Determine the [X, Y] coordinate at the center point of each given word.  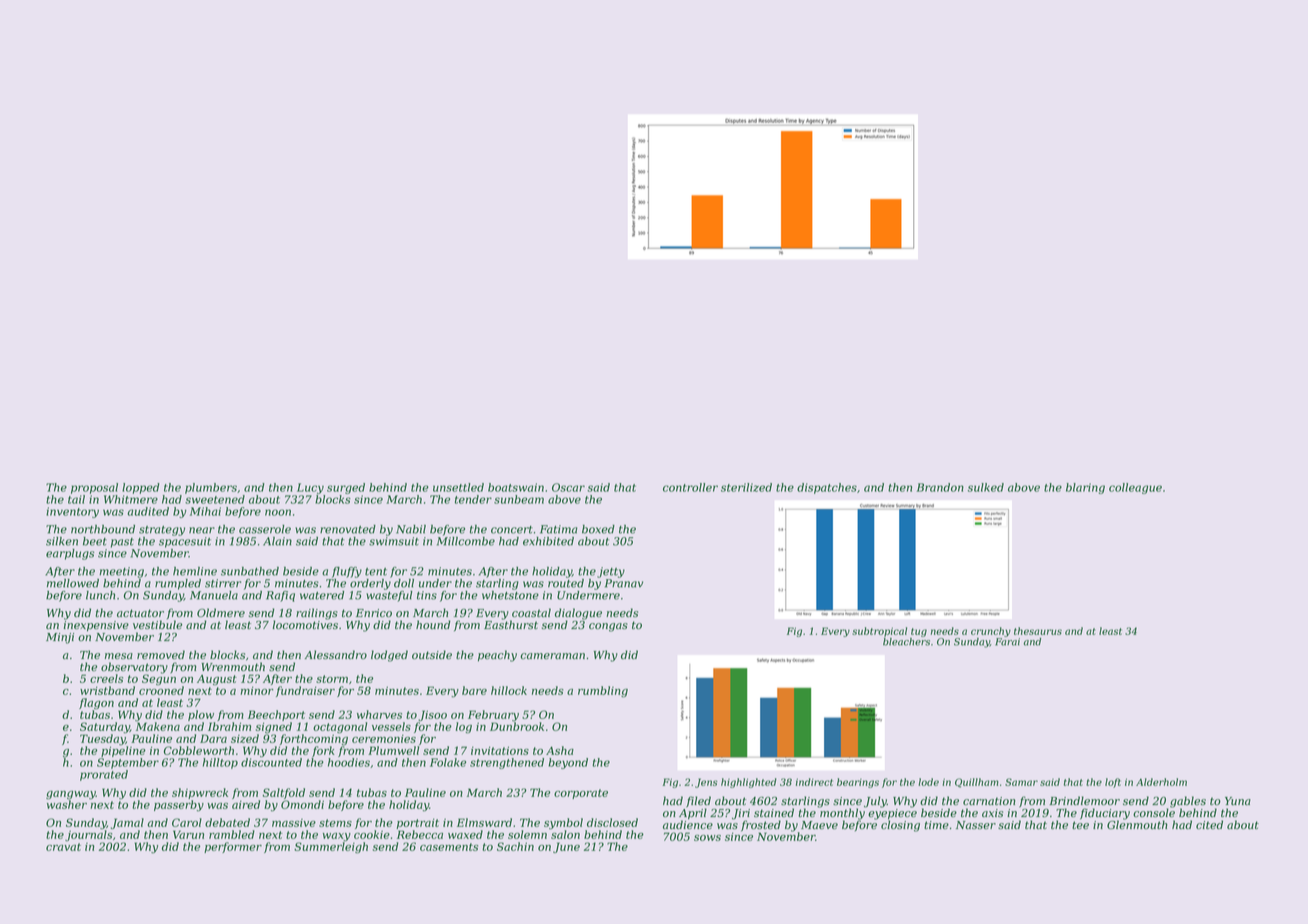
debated [227, 822]
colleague [1135, 488]
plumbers [211, 488]
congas [608, 627]
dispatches [827, 488]
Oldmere [221, 613]
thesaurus [1038, 631]
